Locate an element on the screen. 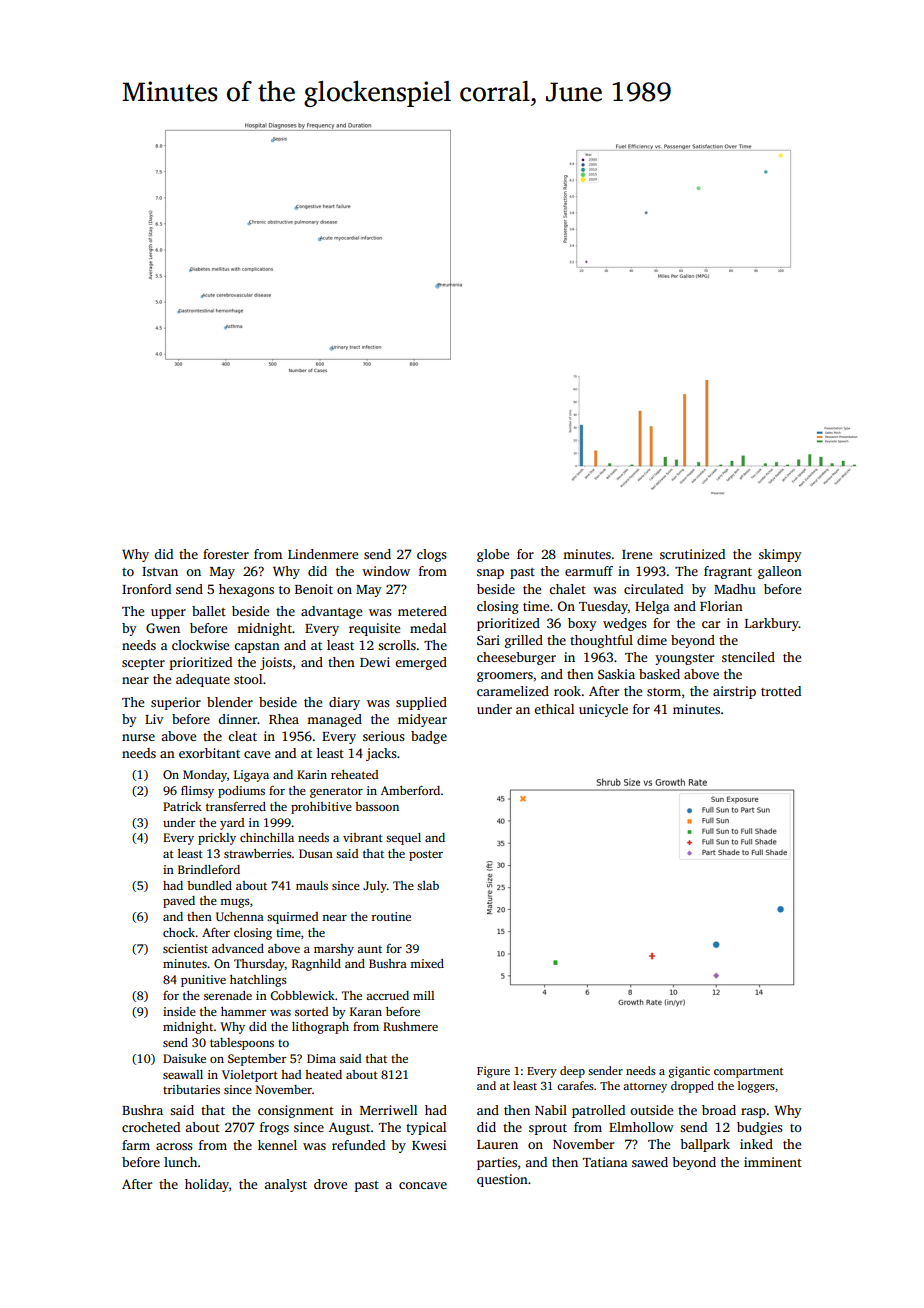  forester is located at coordinates (226, 554).
